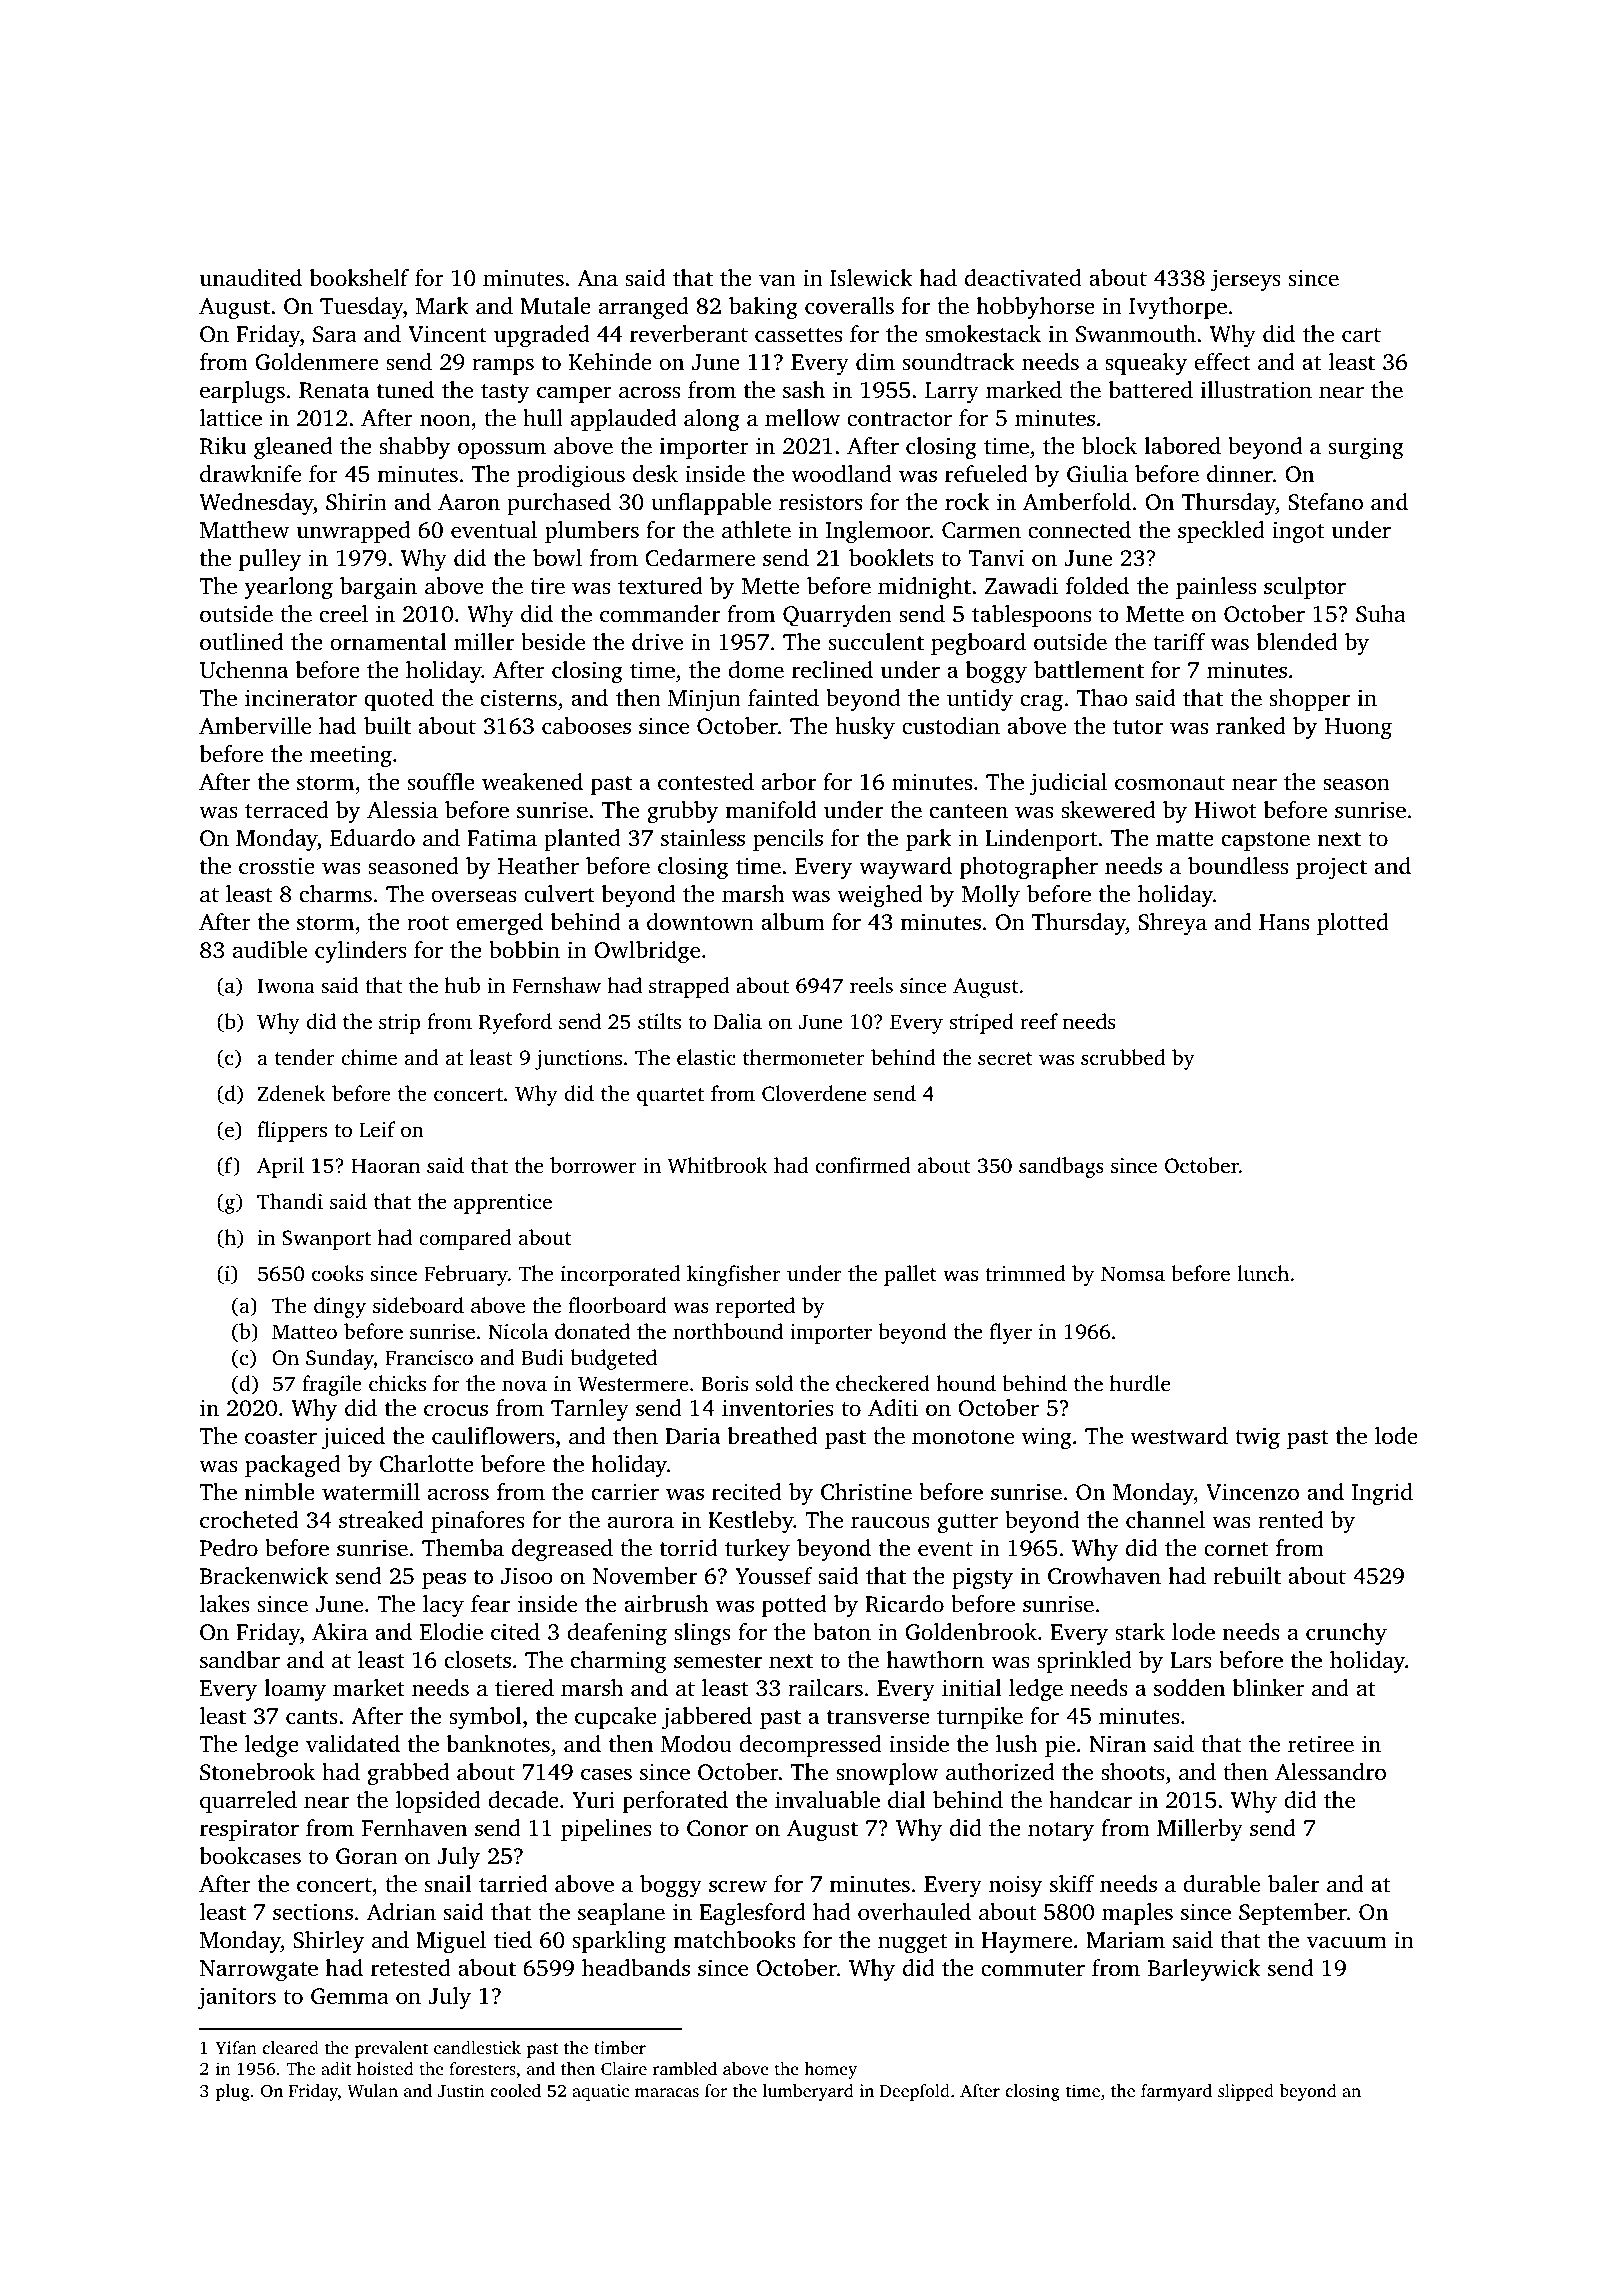 This screenshot has height=2292, width=1620. Describe the element at coordinates (865, 728) in the screenshot. I see `husky` at that location.
